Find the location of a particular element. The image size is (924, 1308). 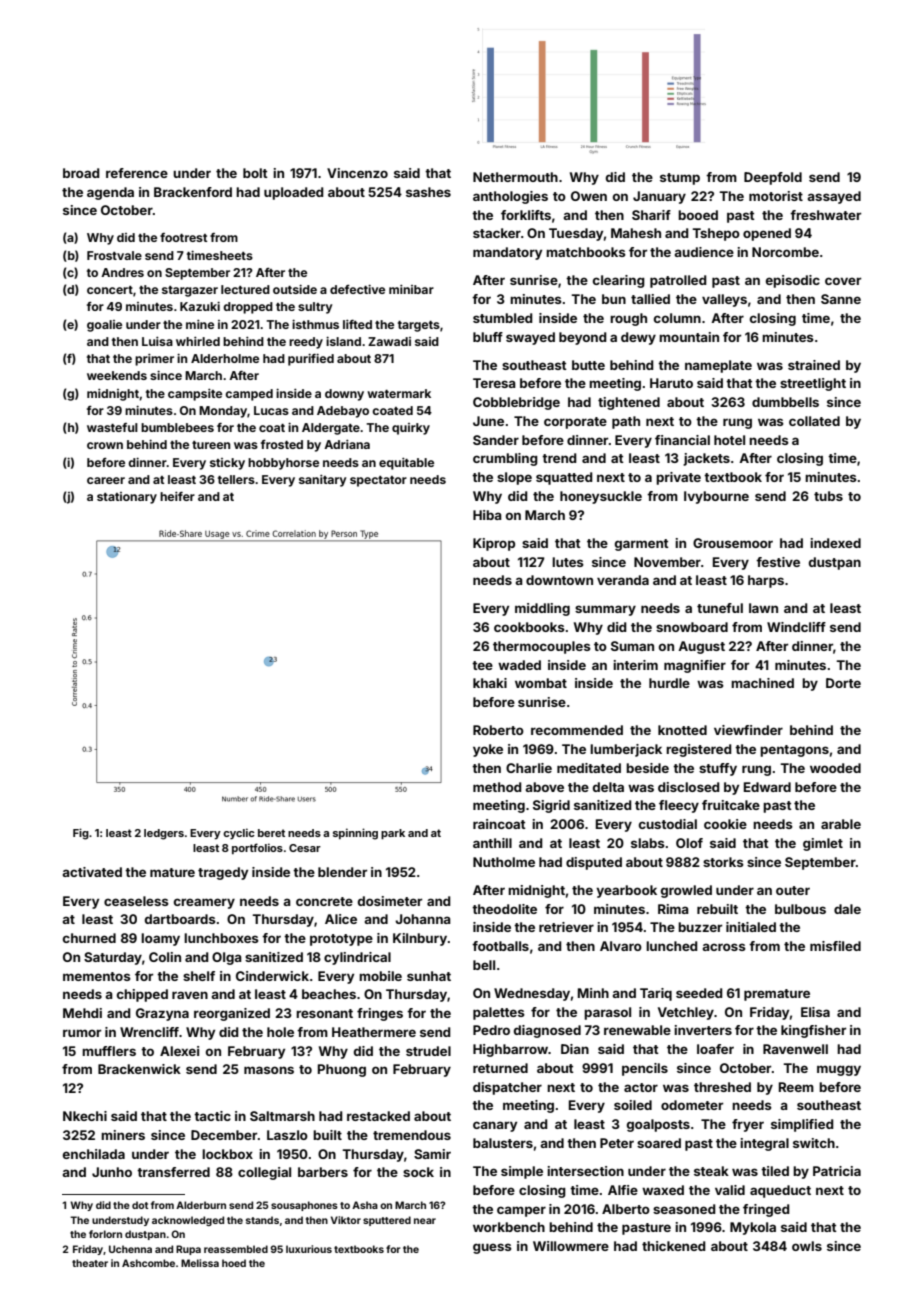

slope is located at coordinates (514, 478).
